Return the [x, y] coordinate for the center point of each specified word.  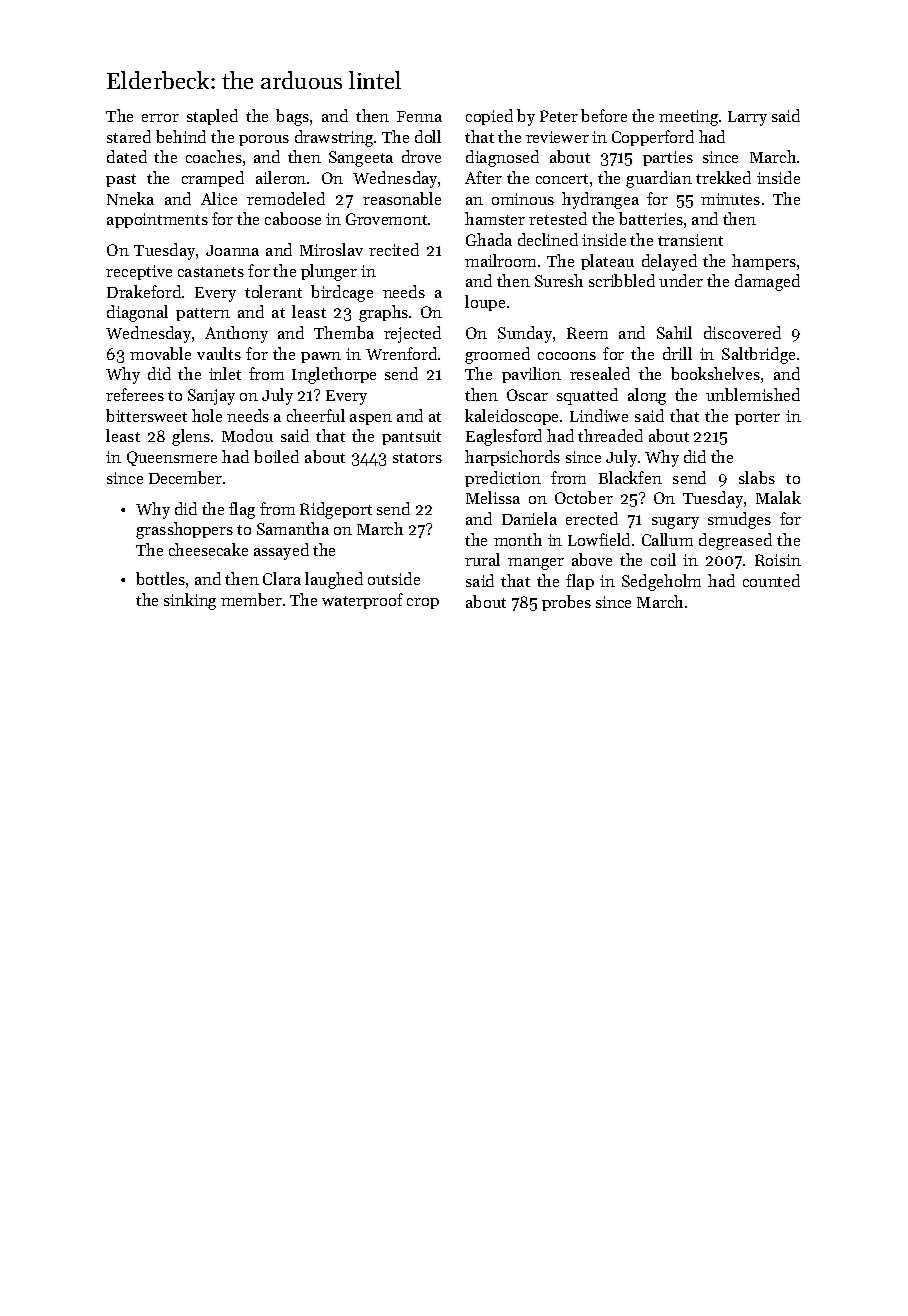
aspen [371, 419]
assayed [281, 551]
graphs [383, 313]
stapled [212, 117]
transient [690, 240]
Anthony [236, 334]
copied [489, 117]
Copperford [653, 138]
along [647, 396]
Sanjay [211, 397]
